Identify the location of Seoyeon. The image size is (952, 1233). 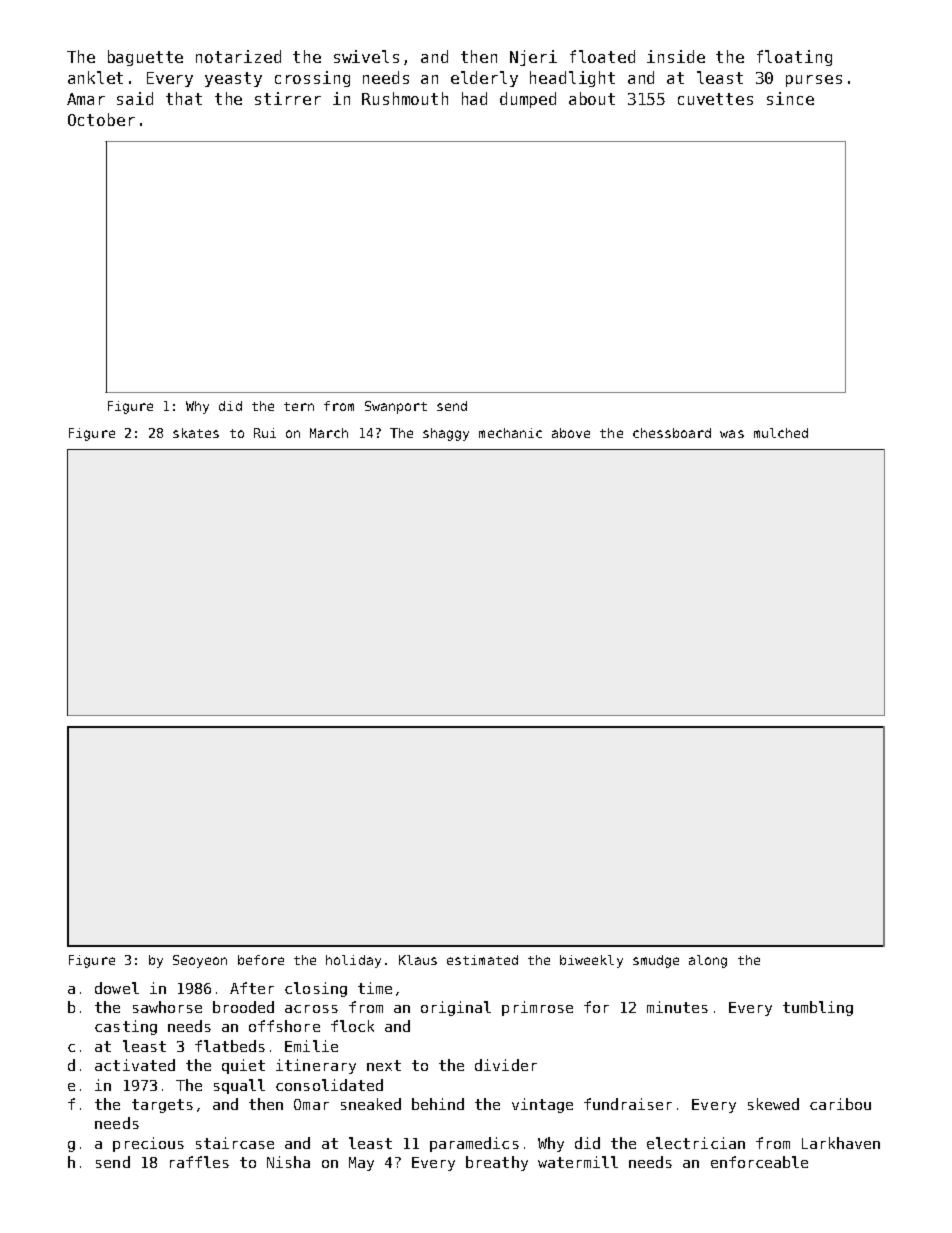
(200, 961).
